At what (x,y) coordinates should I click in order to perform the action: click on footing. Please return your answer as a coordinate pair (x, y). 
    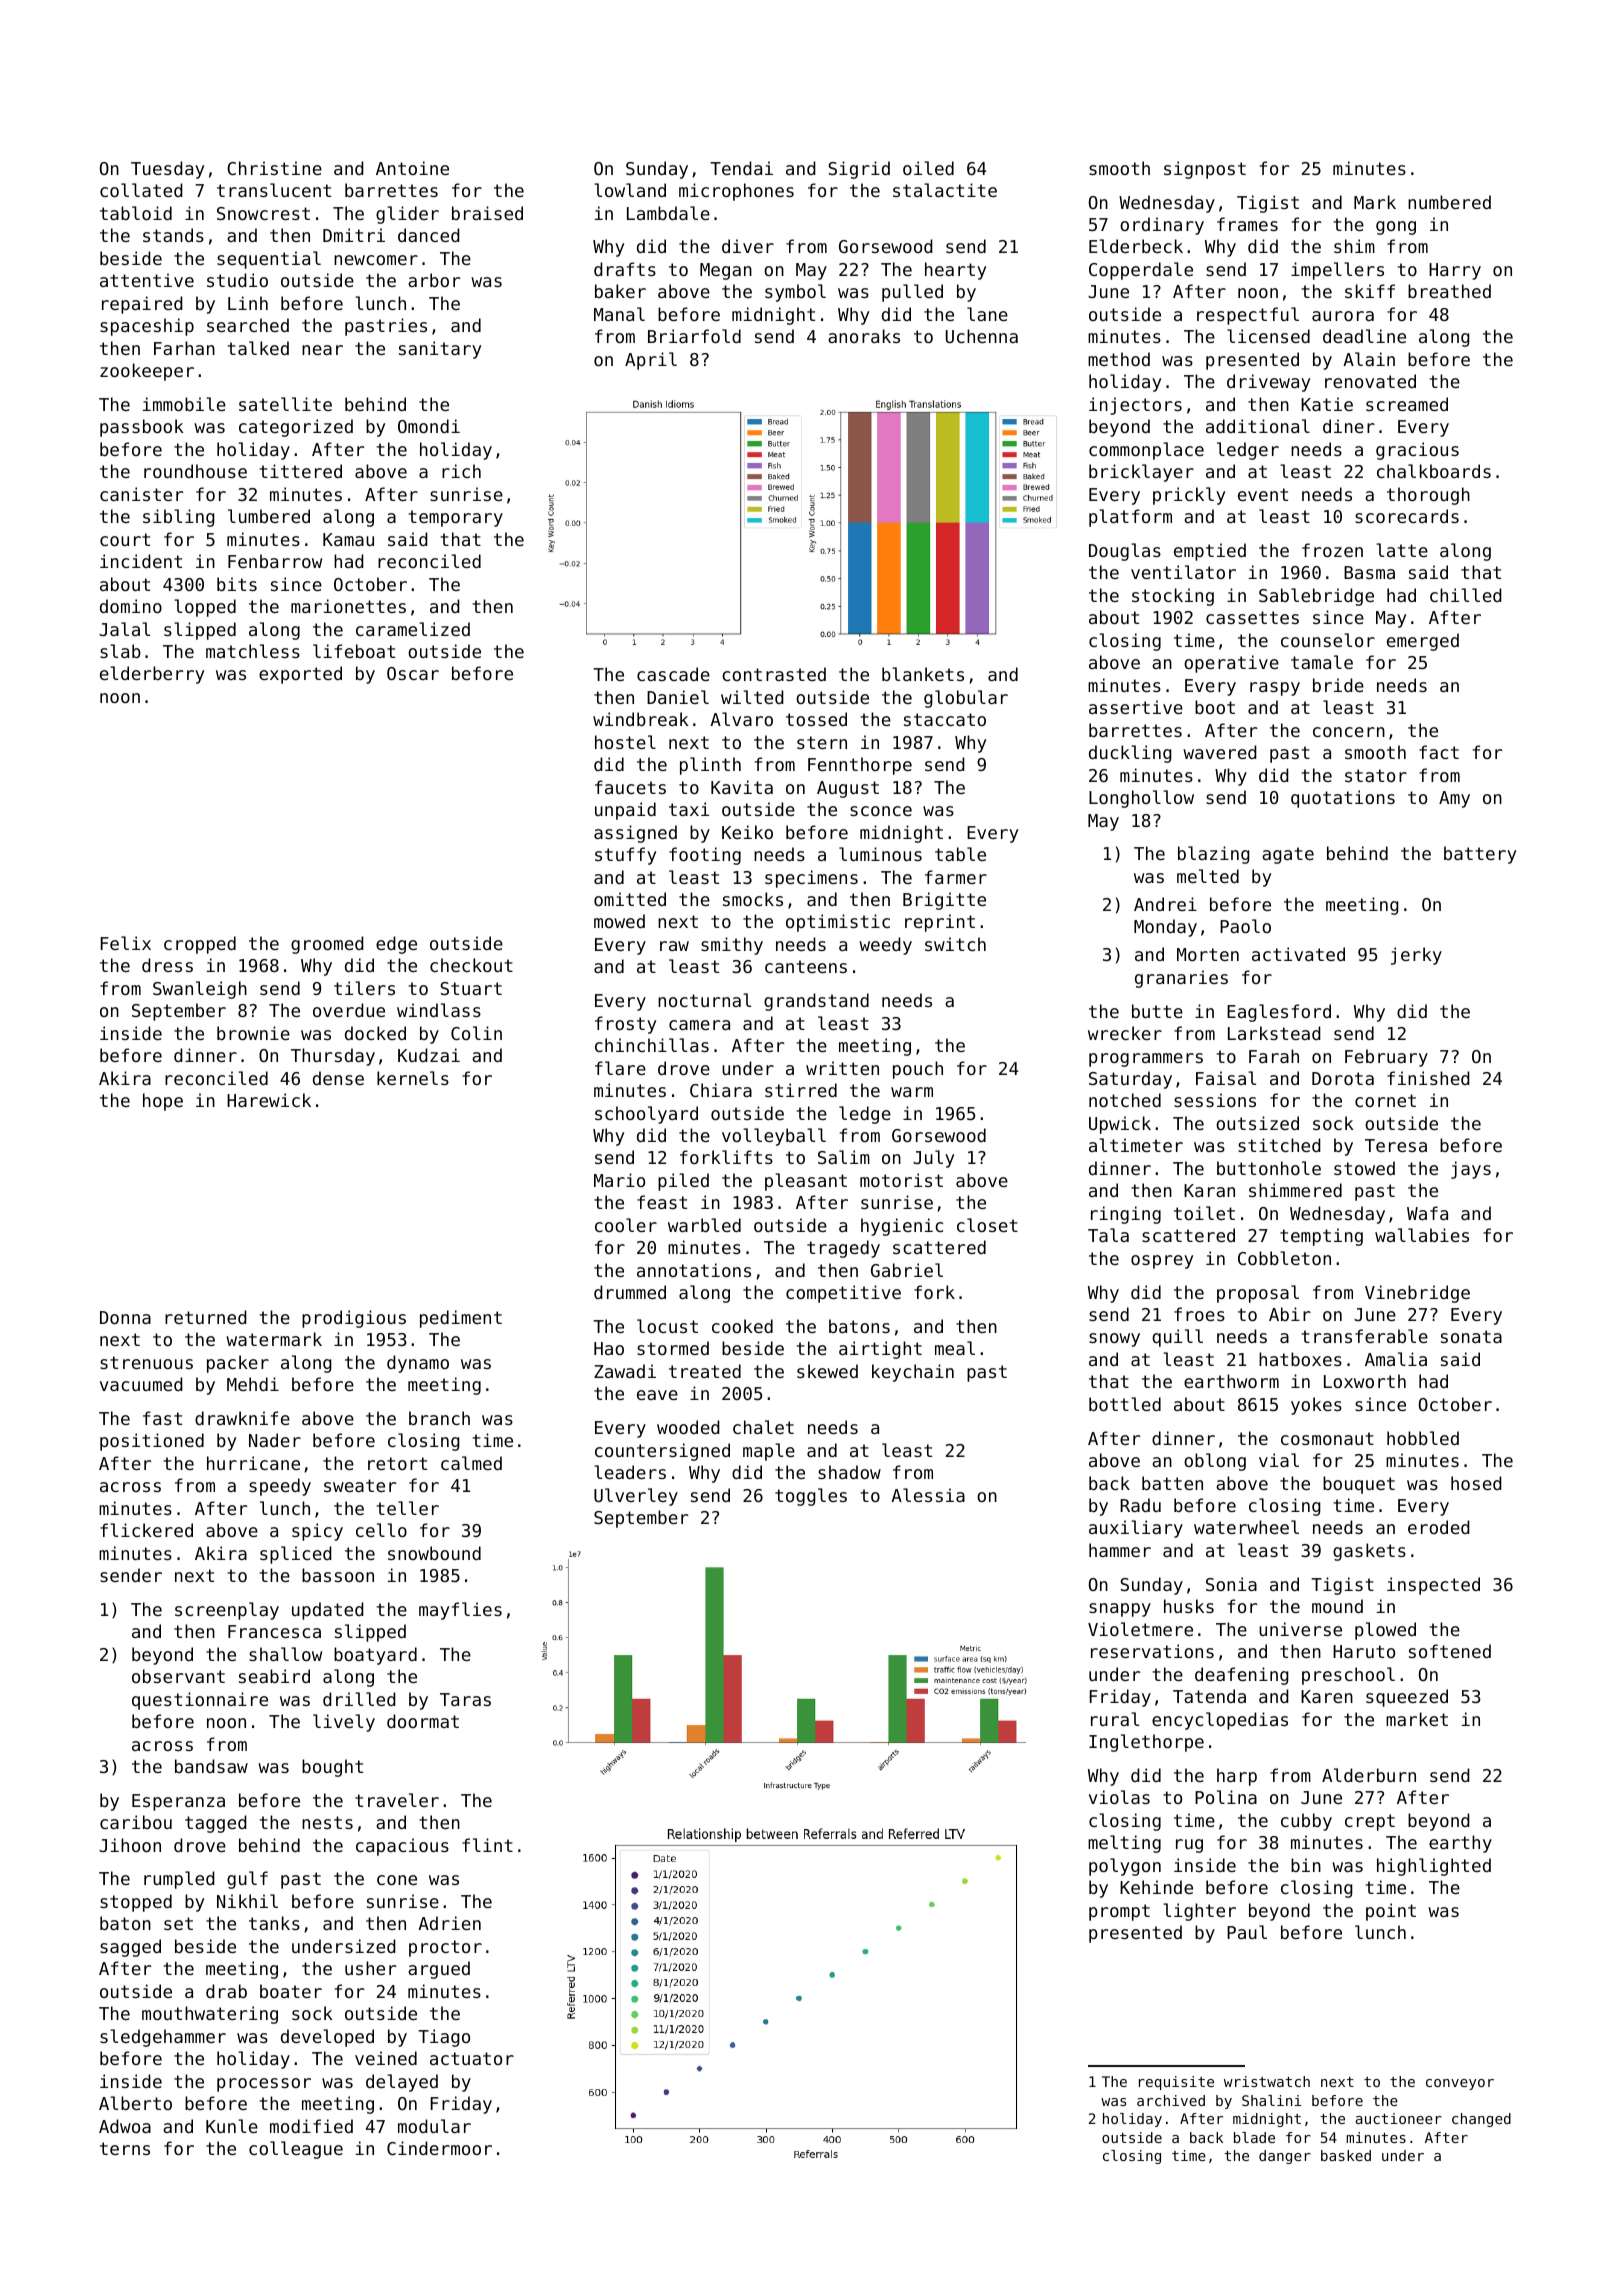
    Looking at the image, I should click on (705, 856).
